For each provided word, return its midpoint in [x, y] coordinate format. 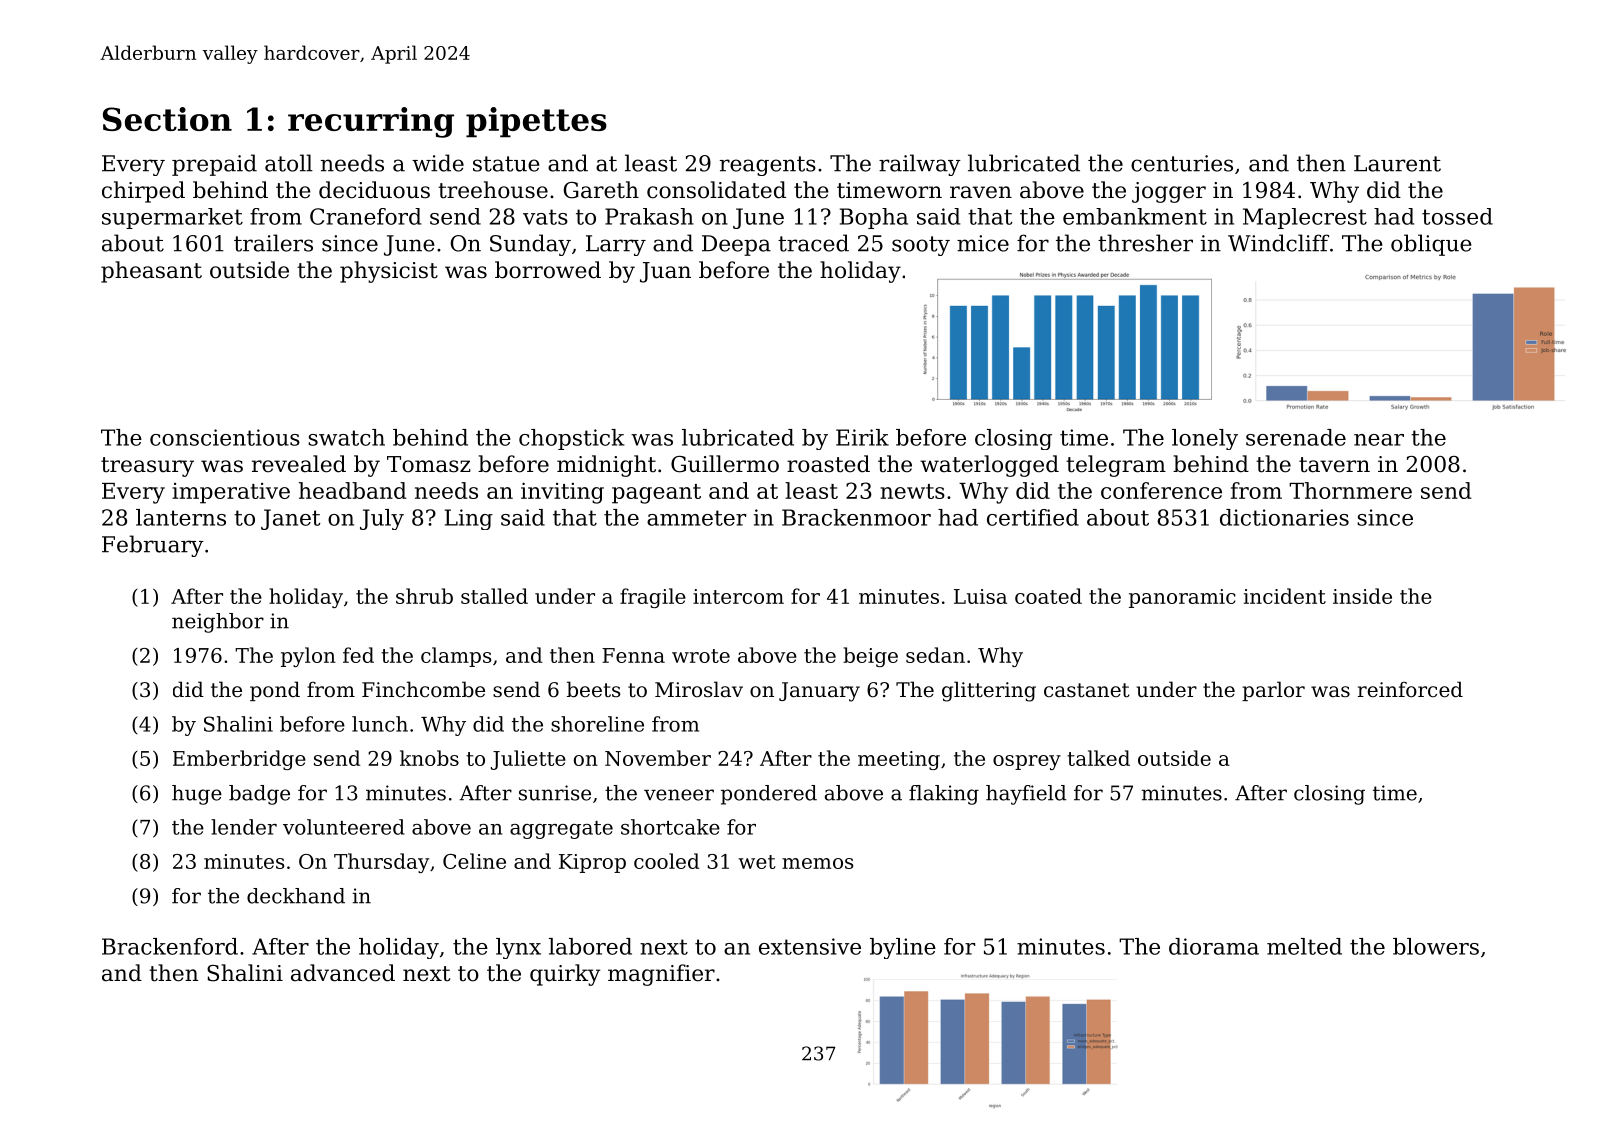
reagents [768, 166]
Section [167, 119]
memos [817, 863]
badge [259, 795]
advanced [343, 973]
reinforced [1410, 689]
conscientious [225, 437]
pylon [308, 657]
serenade [1296, 437]
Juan [665, 272]
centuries [1182, 163]
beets [593, 689]
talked [1098, 758]
